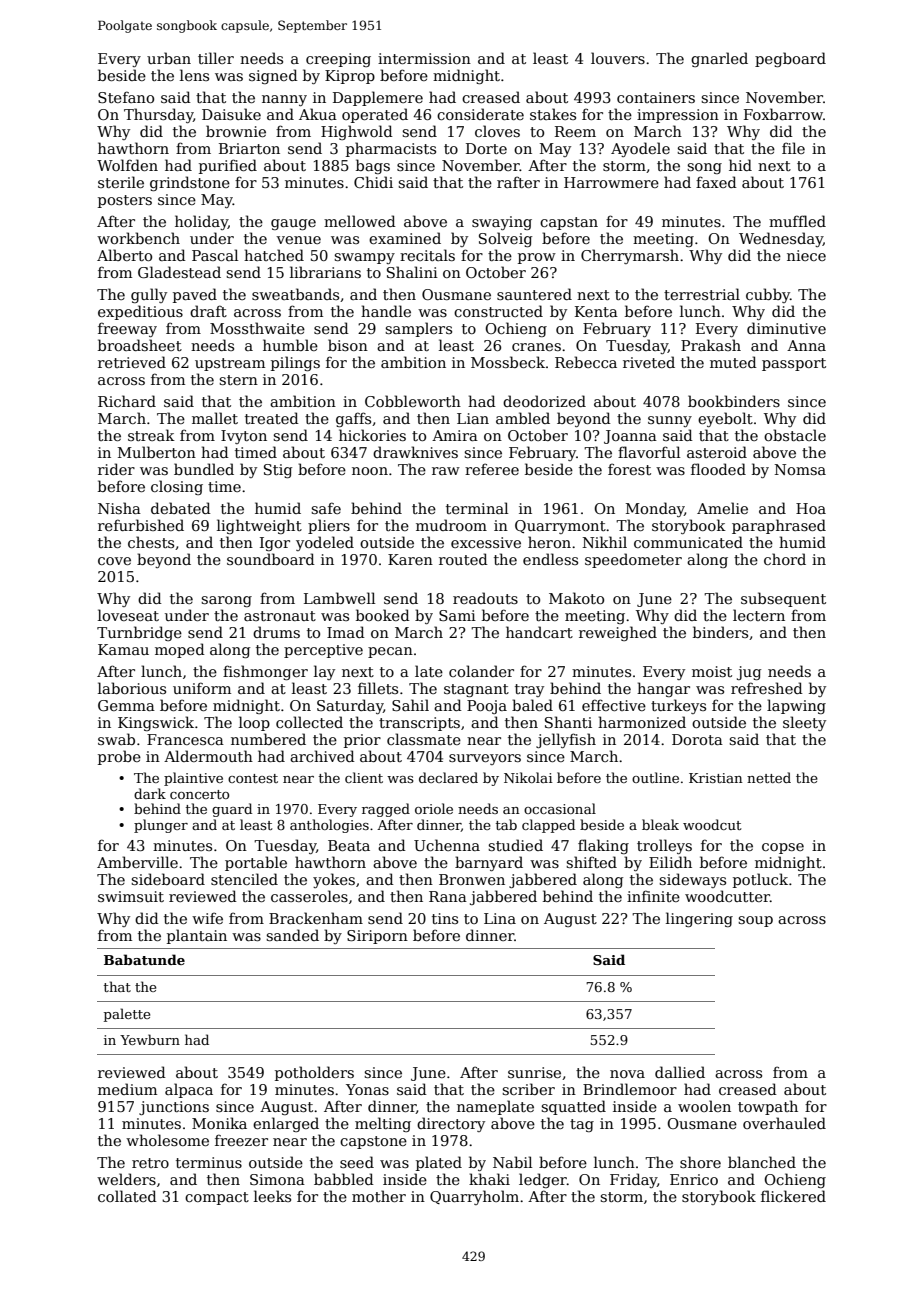  I want to click on lens, so click(194, 75).
